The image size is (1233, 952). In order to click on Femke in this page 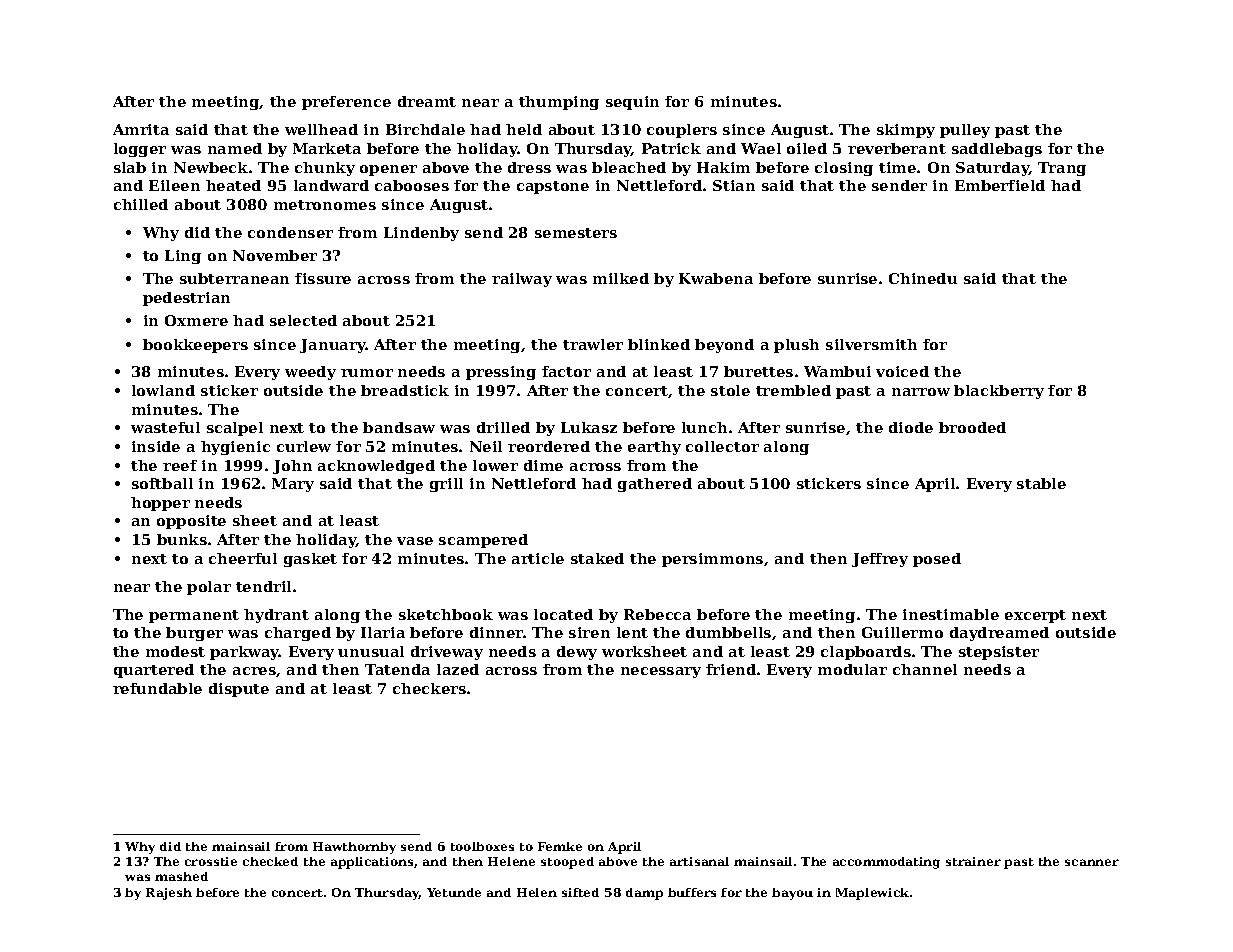, I will do `click(560, 846)`.
